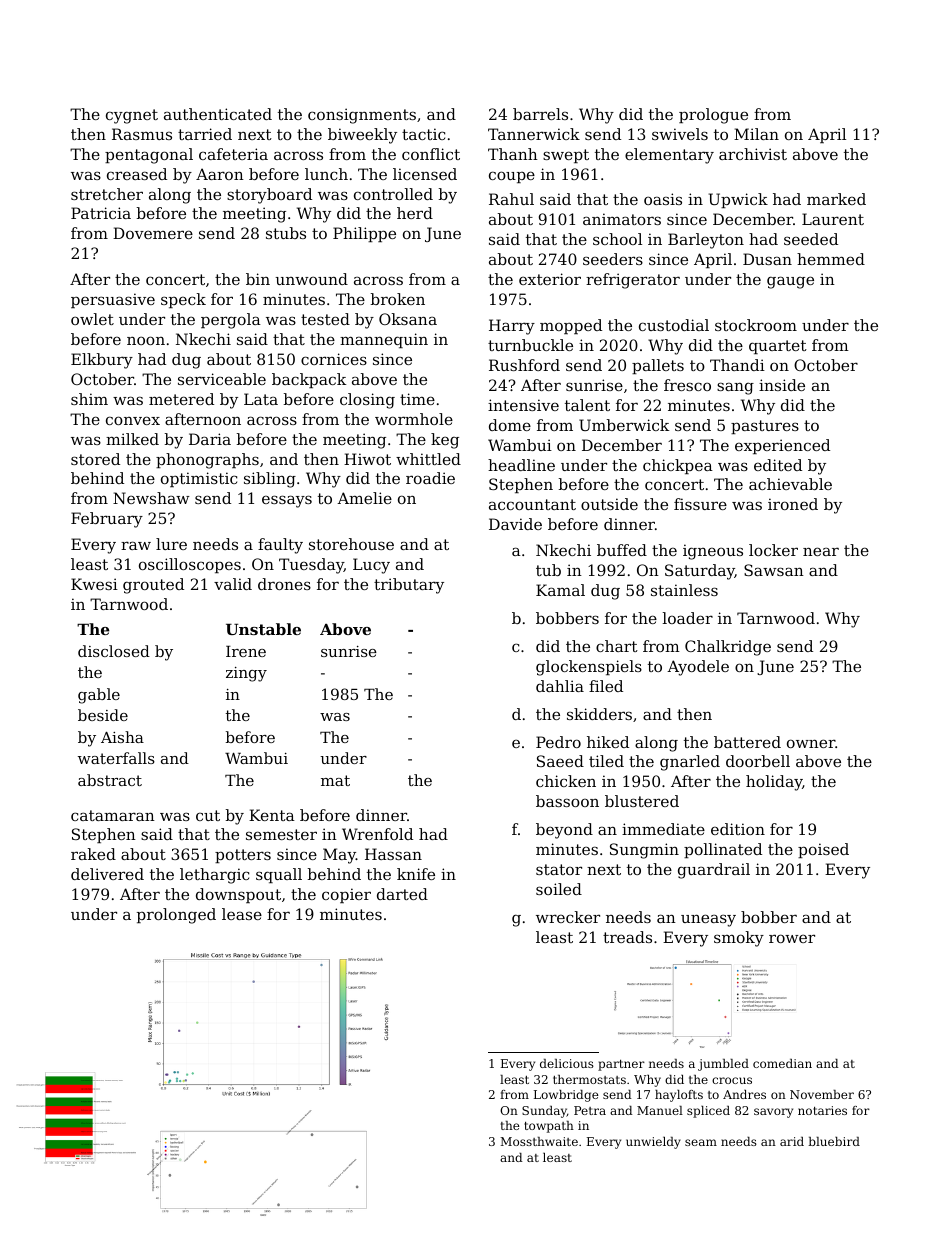 This document has width=952, height=1233. What do you see at coordinates (122, 737) in the document?
I see `Aisha` at bounding box center [122, 737].
